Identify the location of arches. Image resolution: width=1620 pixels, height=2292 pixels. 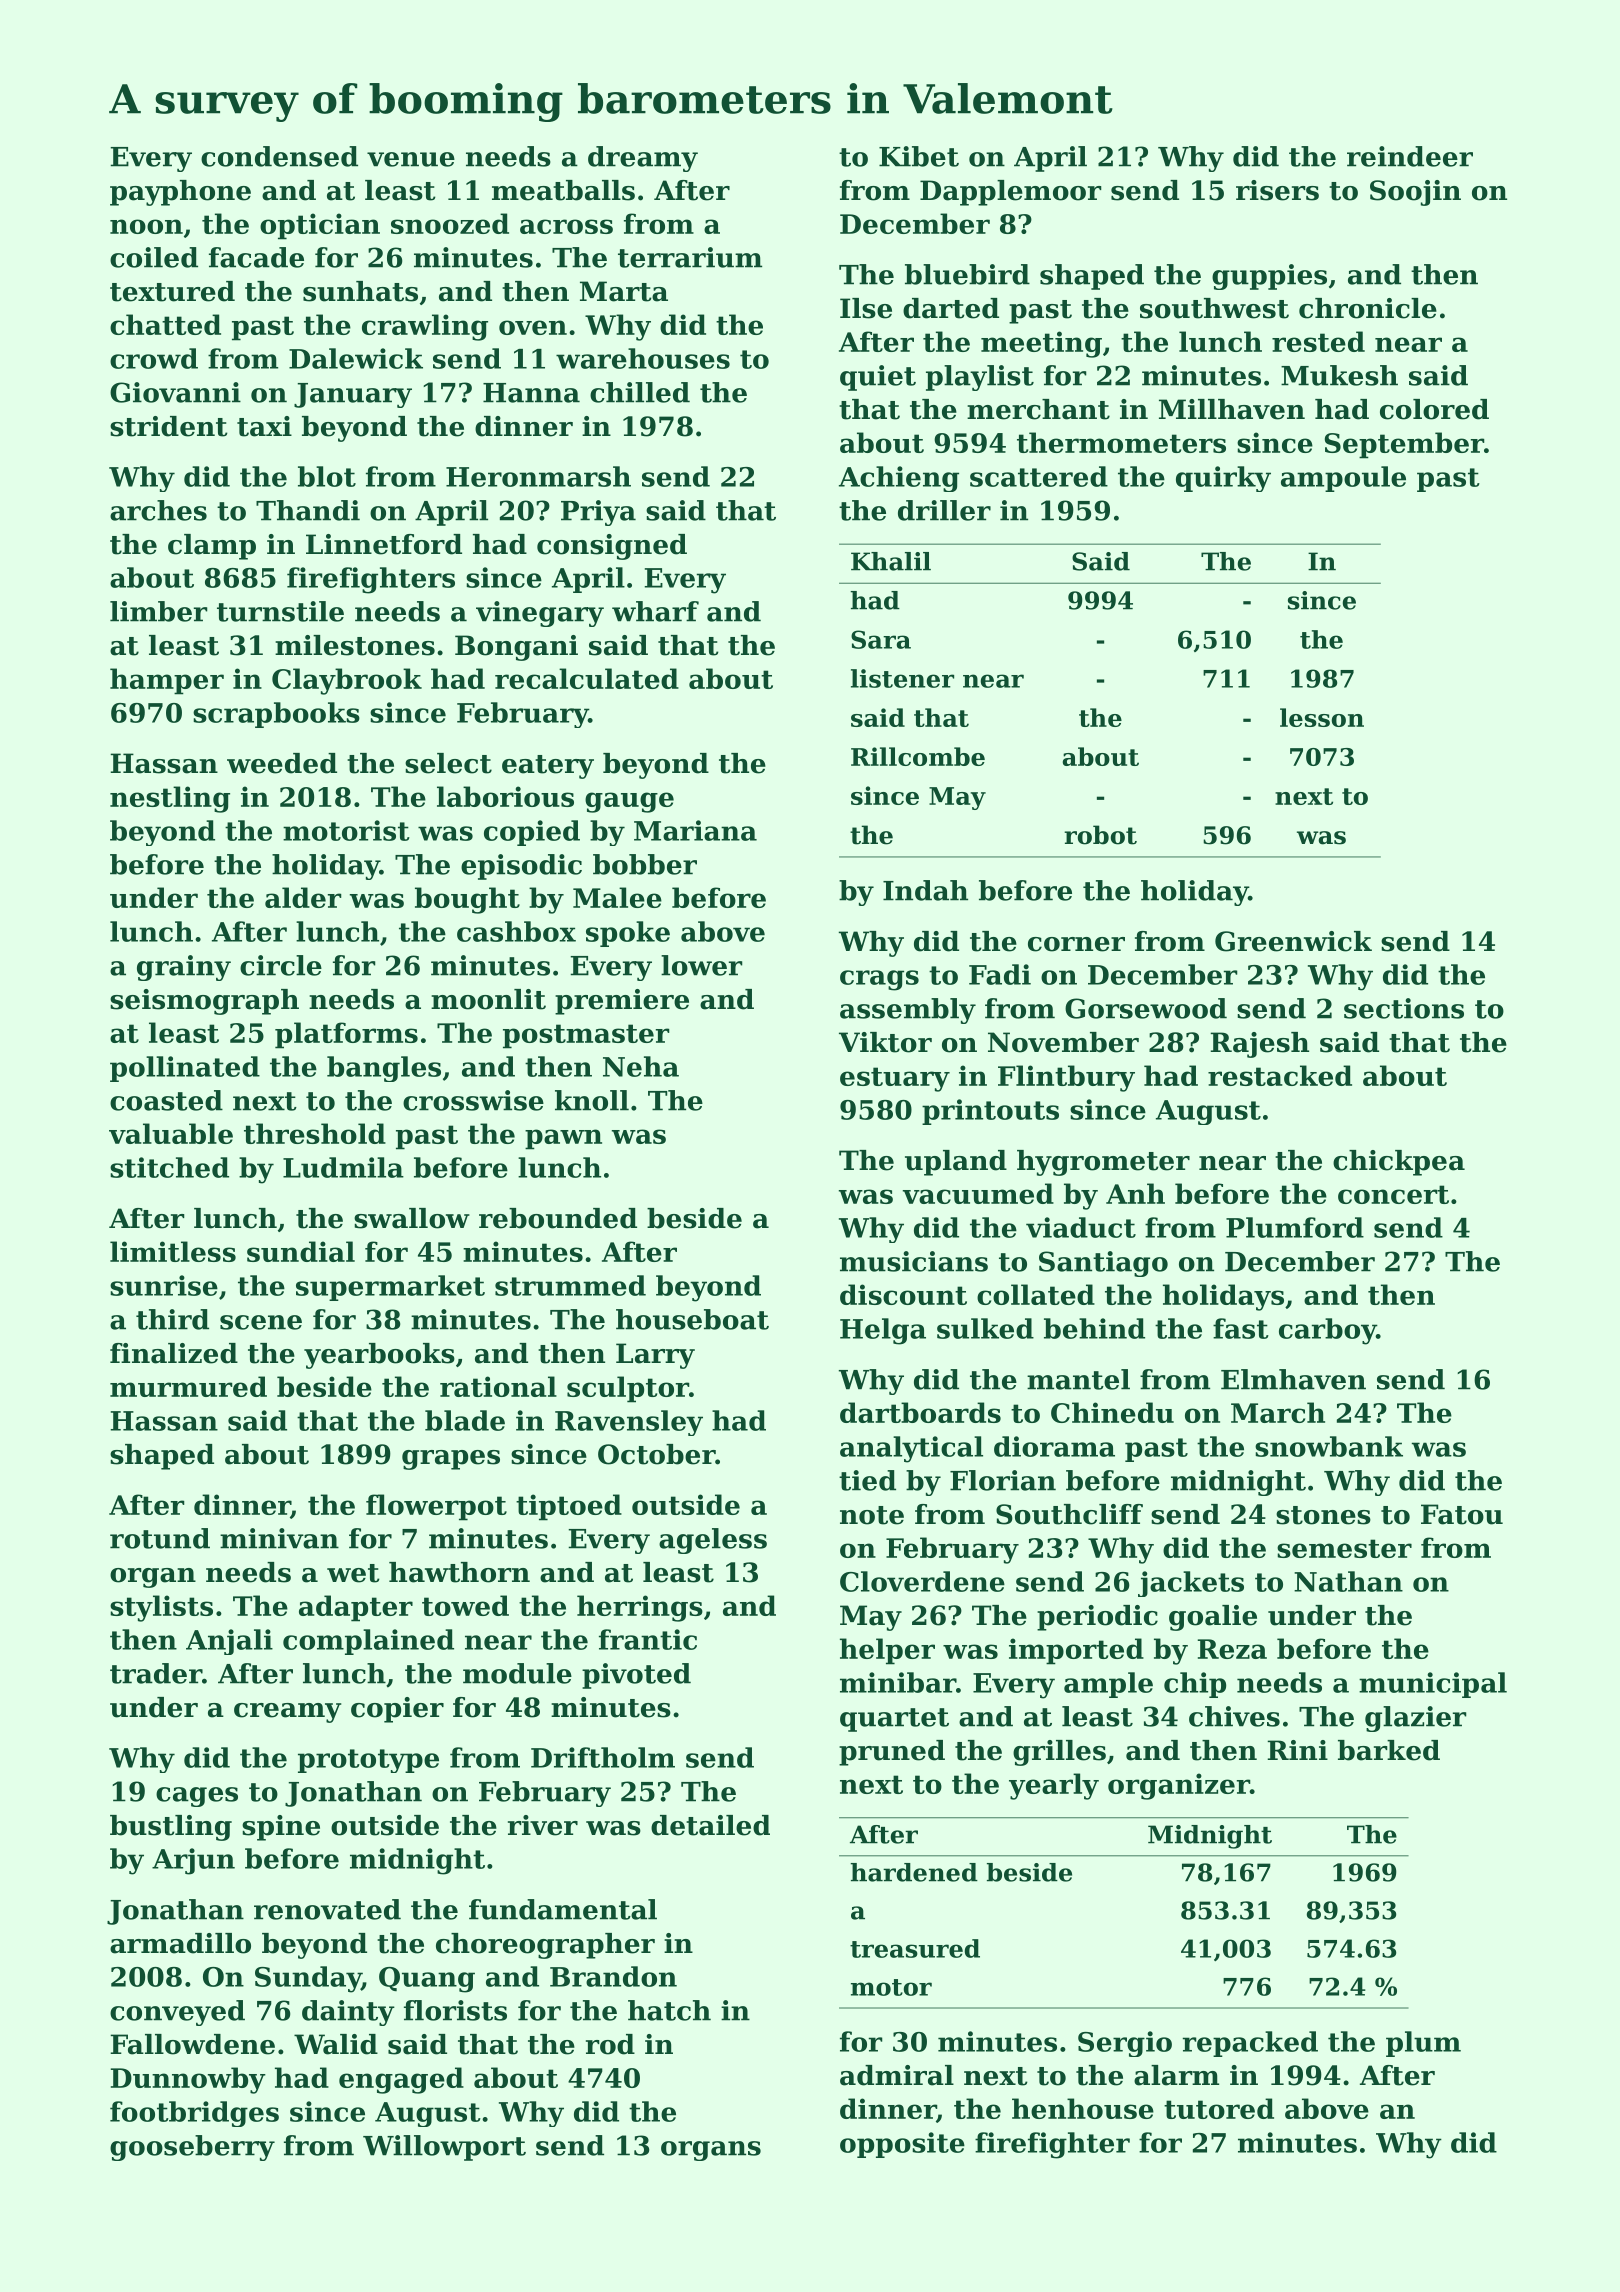
(158, 510).
